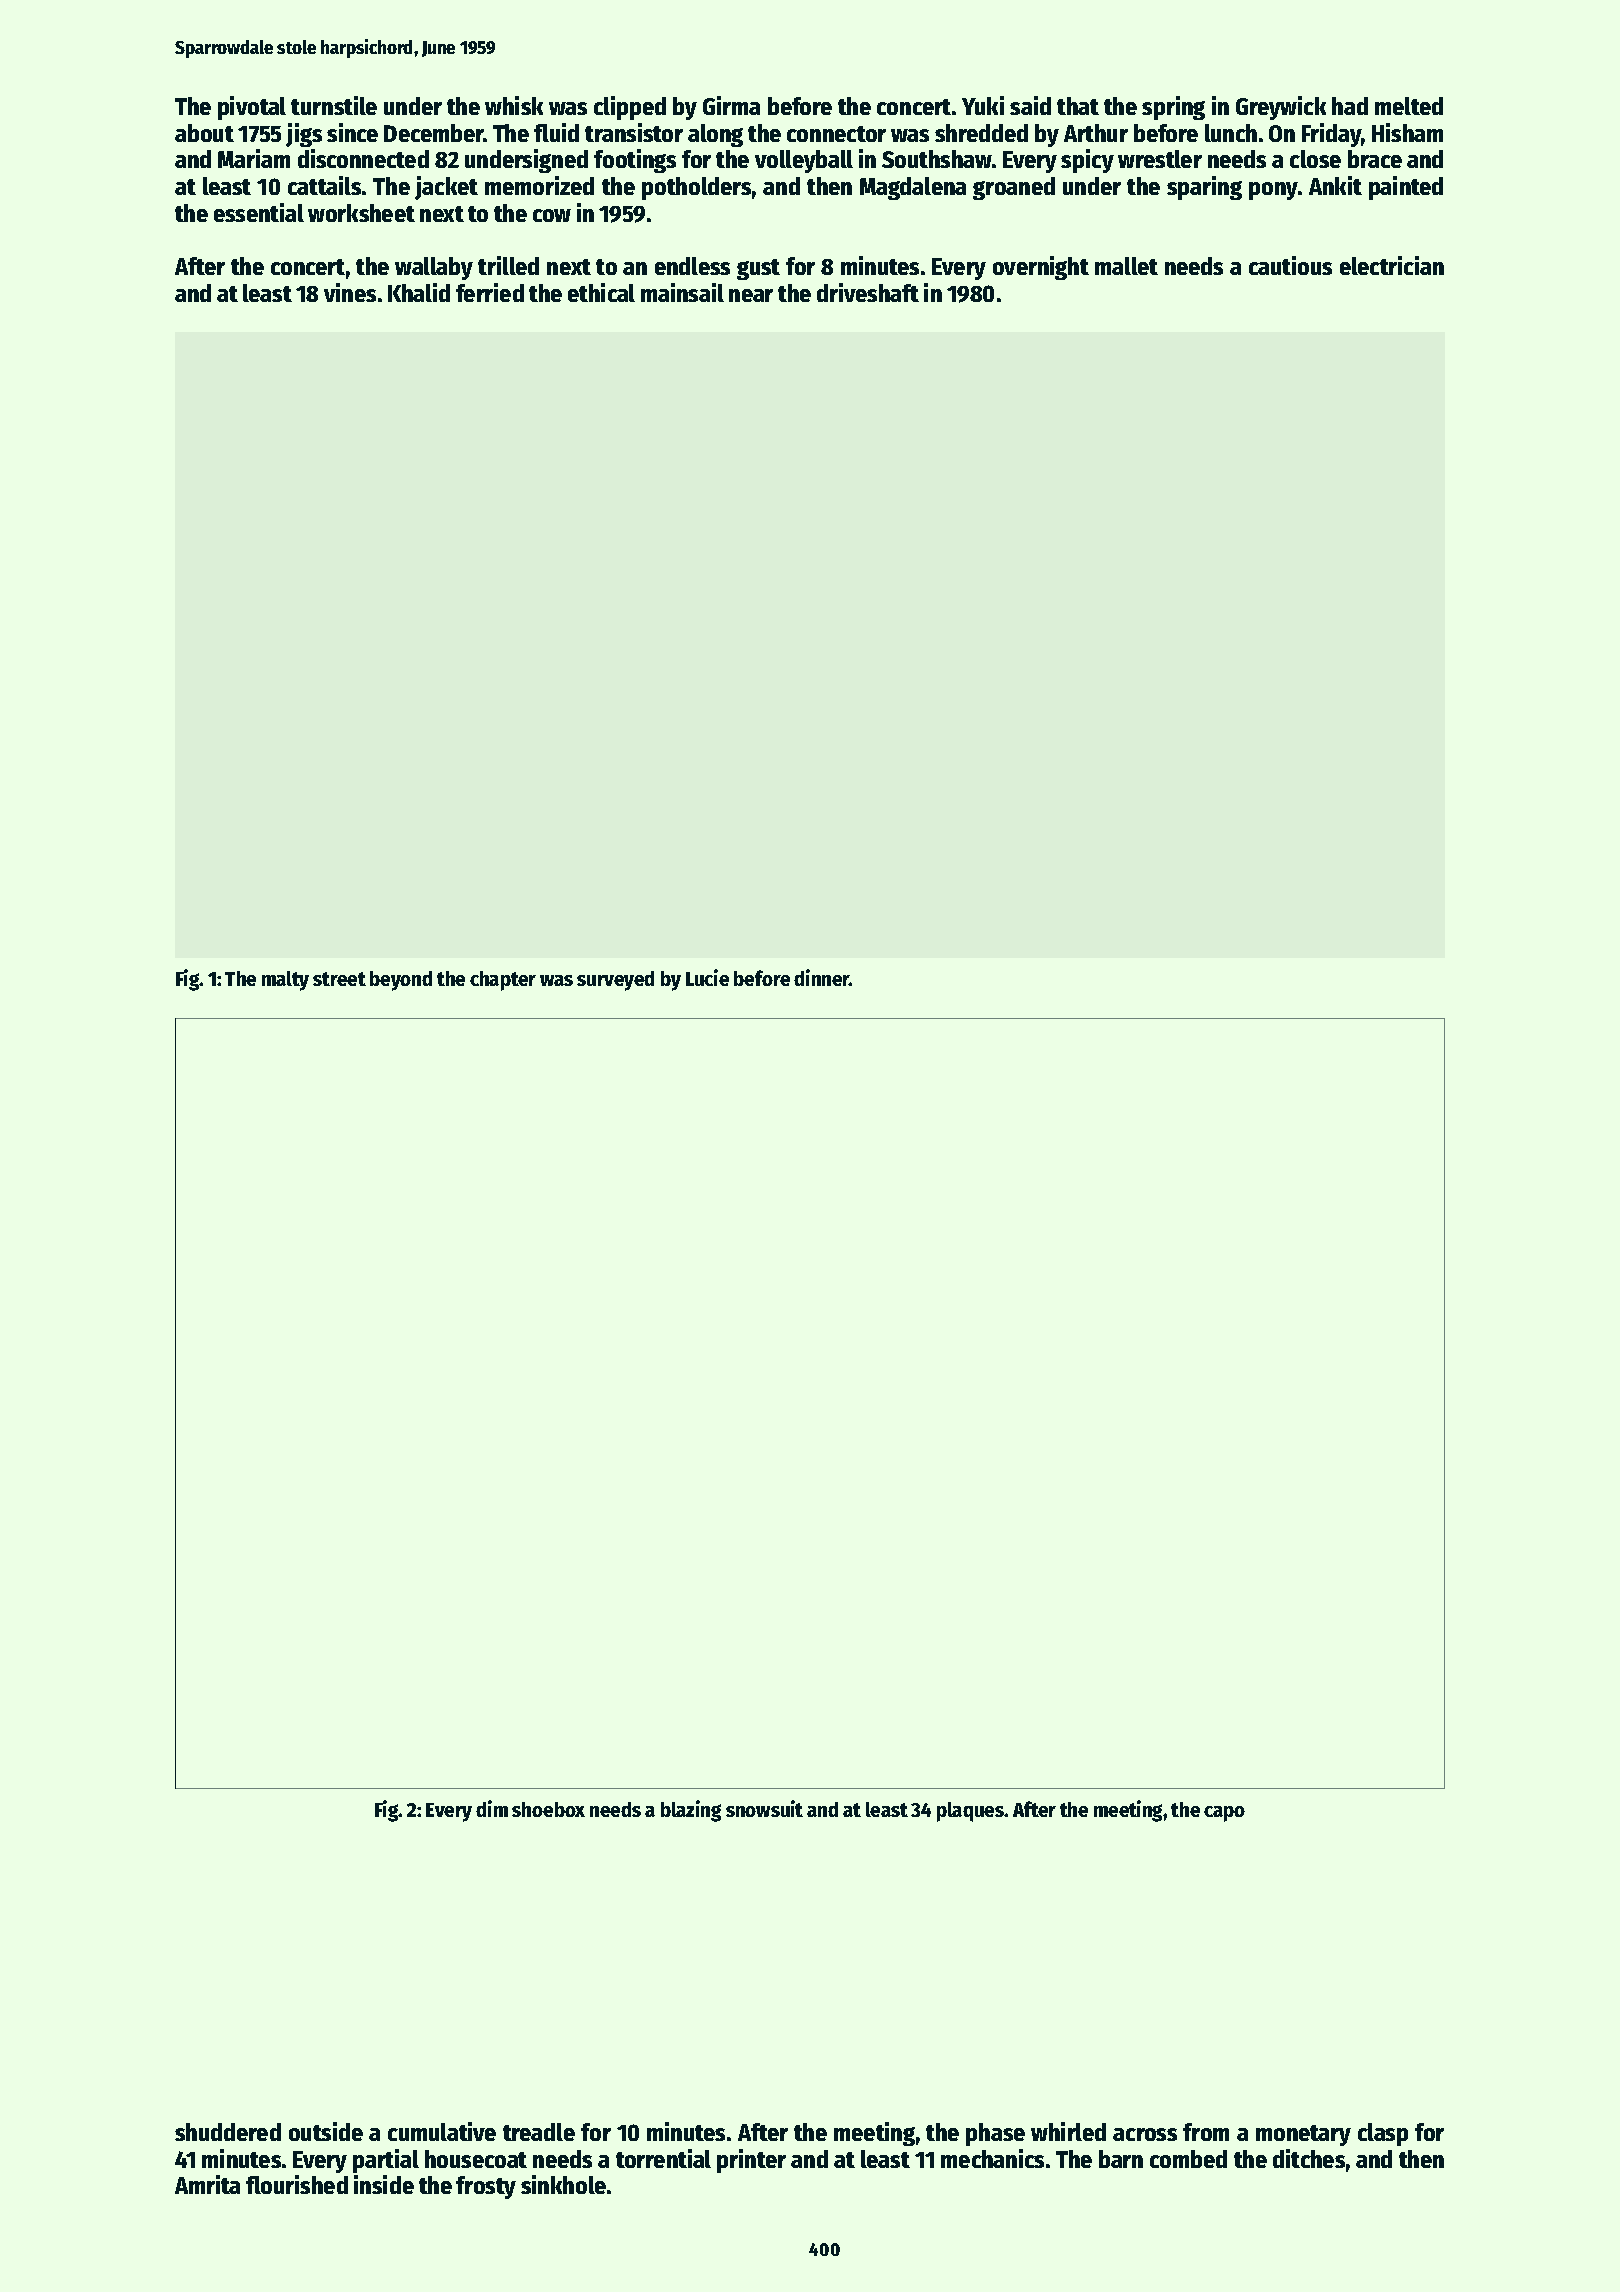  What do you see at coordinates (514, 105) in the page?
I see `whisk` at bounding box center [514, 105].
